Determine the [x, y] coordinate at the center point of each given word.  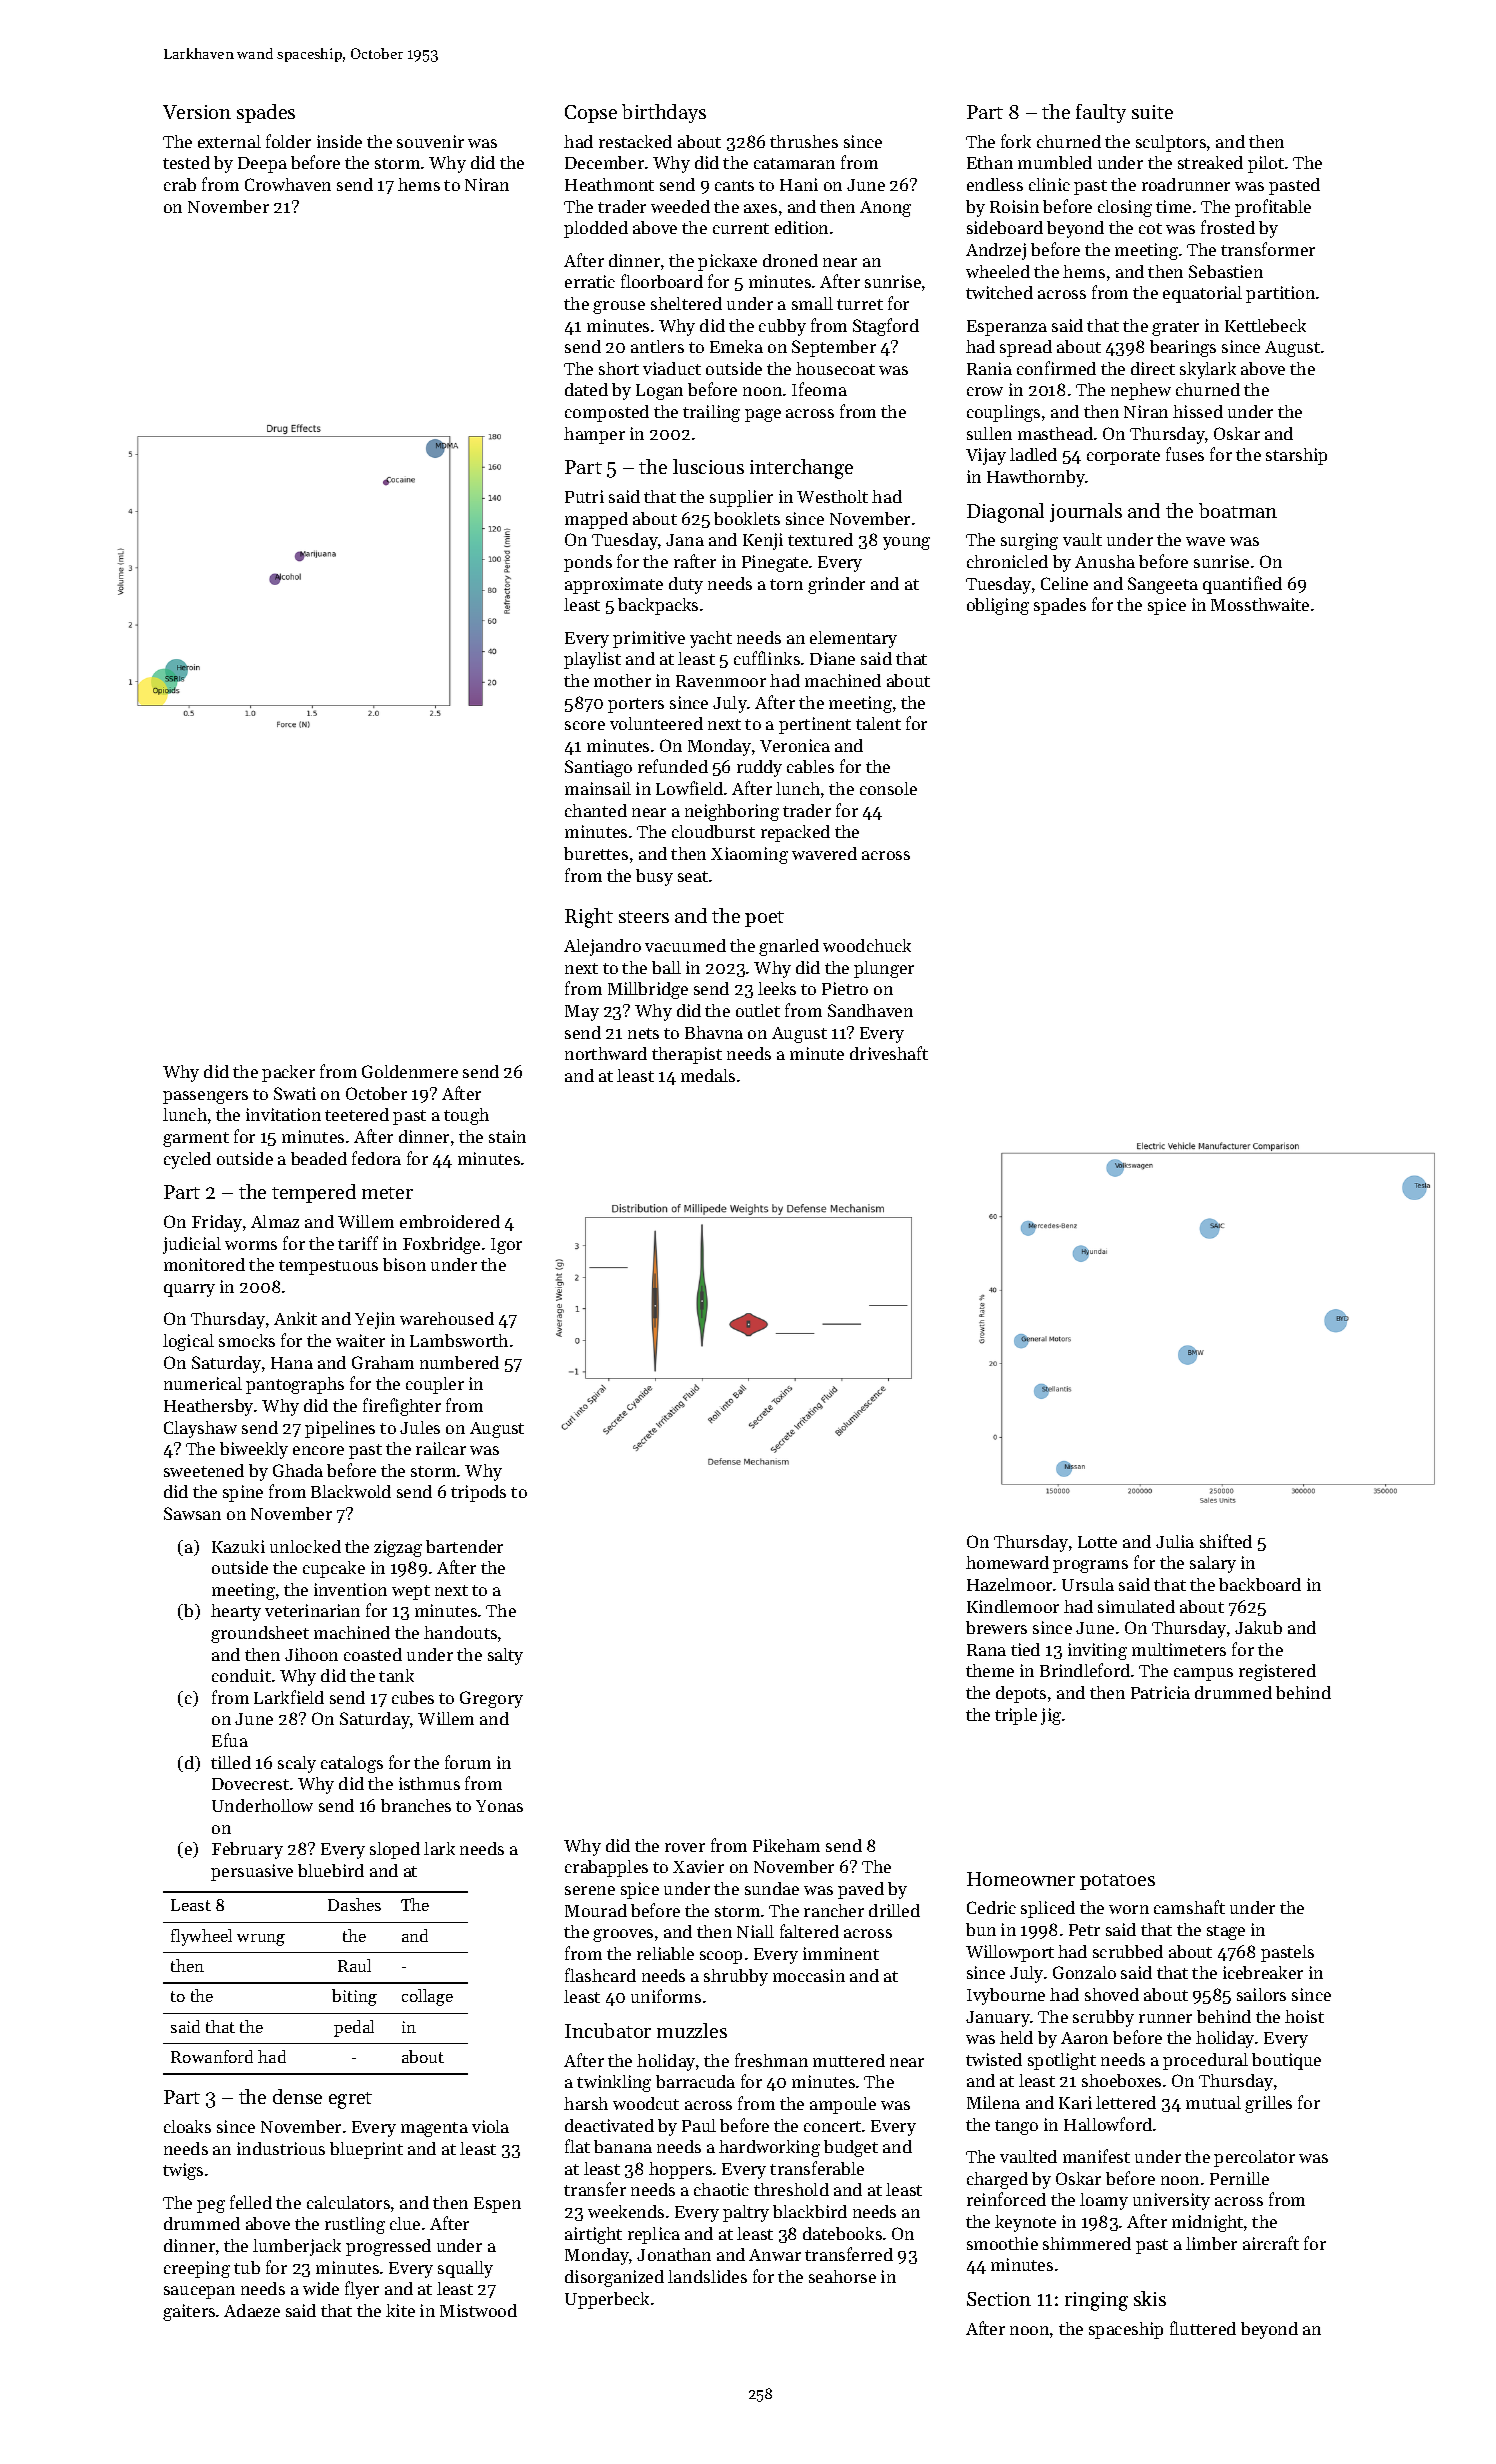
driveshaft [889, 1053]
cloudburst [713, 831]
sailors [1261, 1994]
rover [685, 1847]
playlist [592, 660]
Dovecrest [250, 1784]
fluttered [1203, 2328]
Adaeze [252, 2310]
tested [186, 162]
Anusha [1105, 561]
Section [999, 2299]
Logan [659, 392]
